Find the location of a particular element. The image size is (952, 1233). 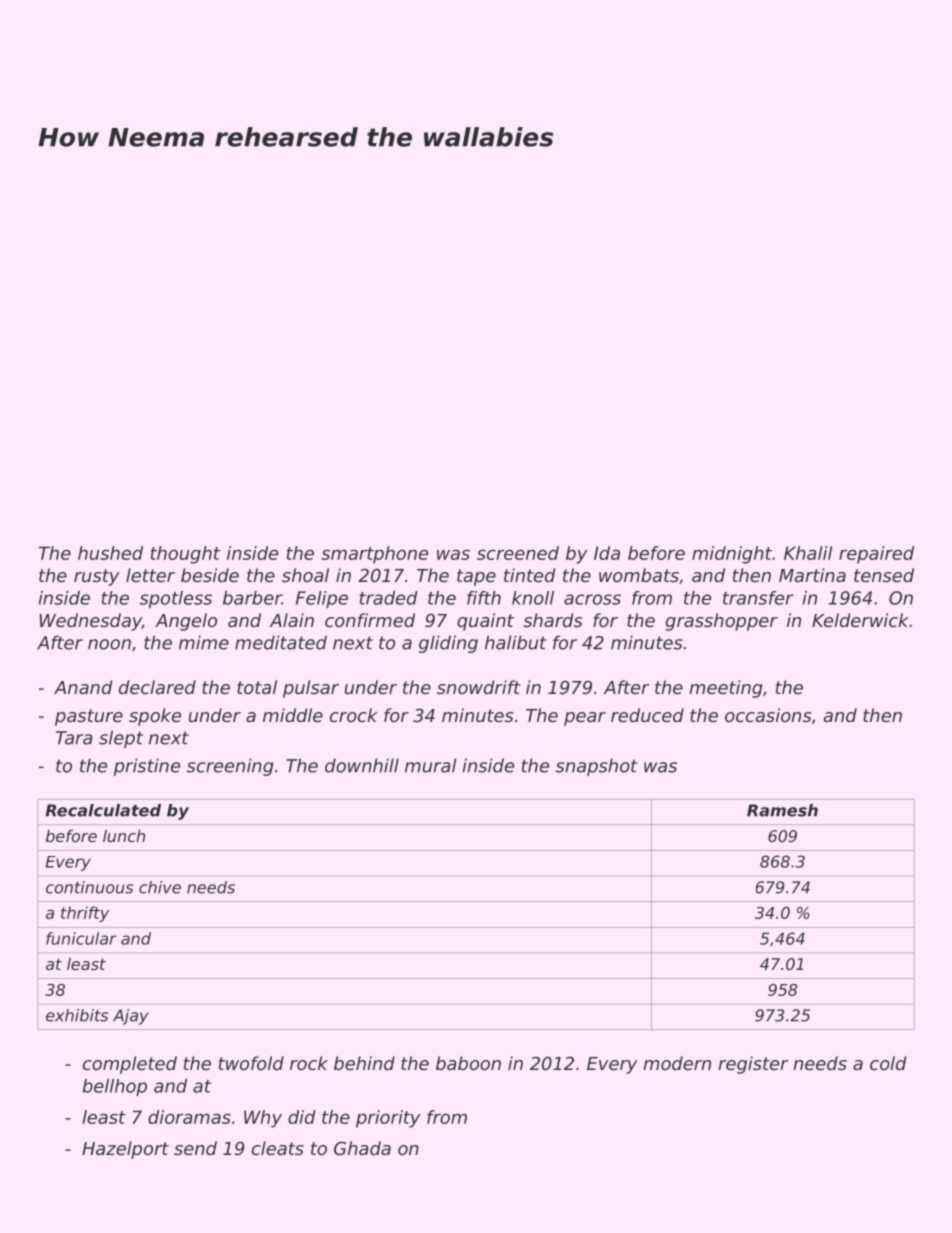

mural is located at coordinates (430, 765).
